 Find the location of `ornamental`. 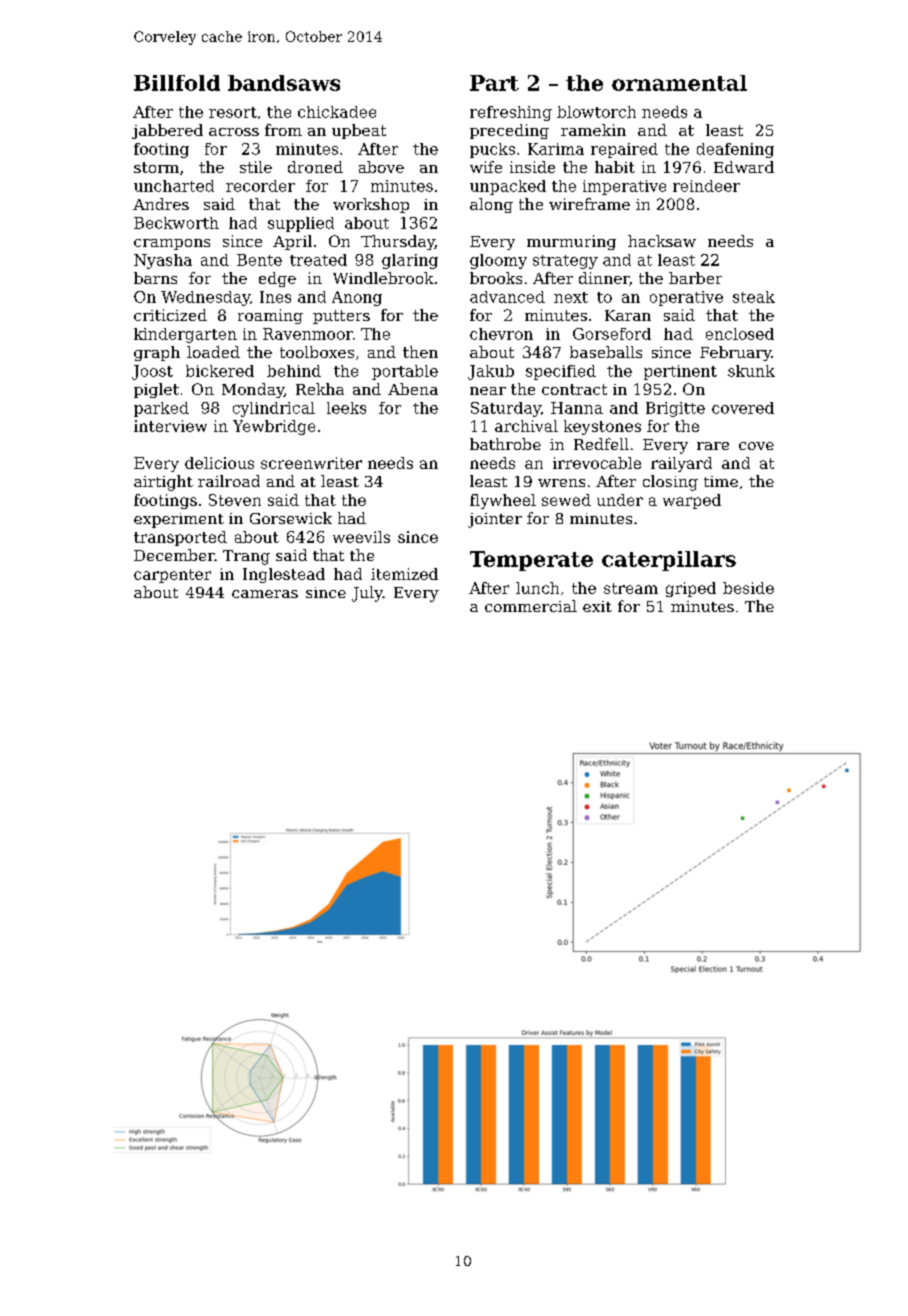

ornamental is located at coordinates (679, 83).
